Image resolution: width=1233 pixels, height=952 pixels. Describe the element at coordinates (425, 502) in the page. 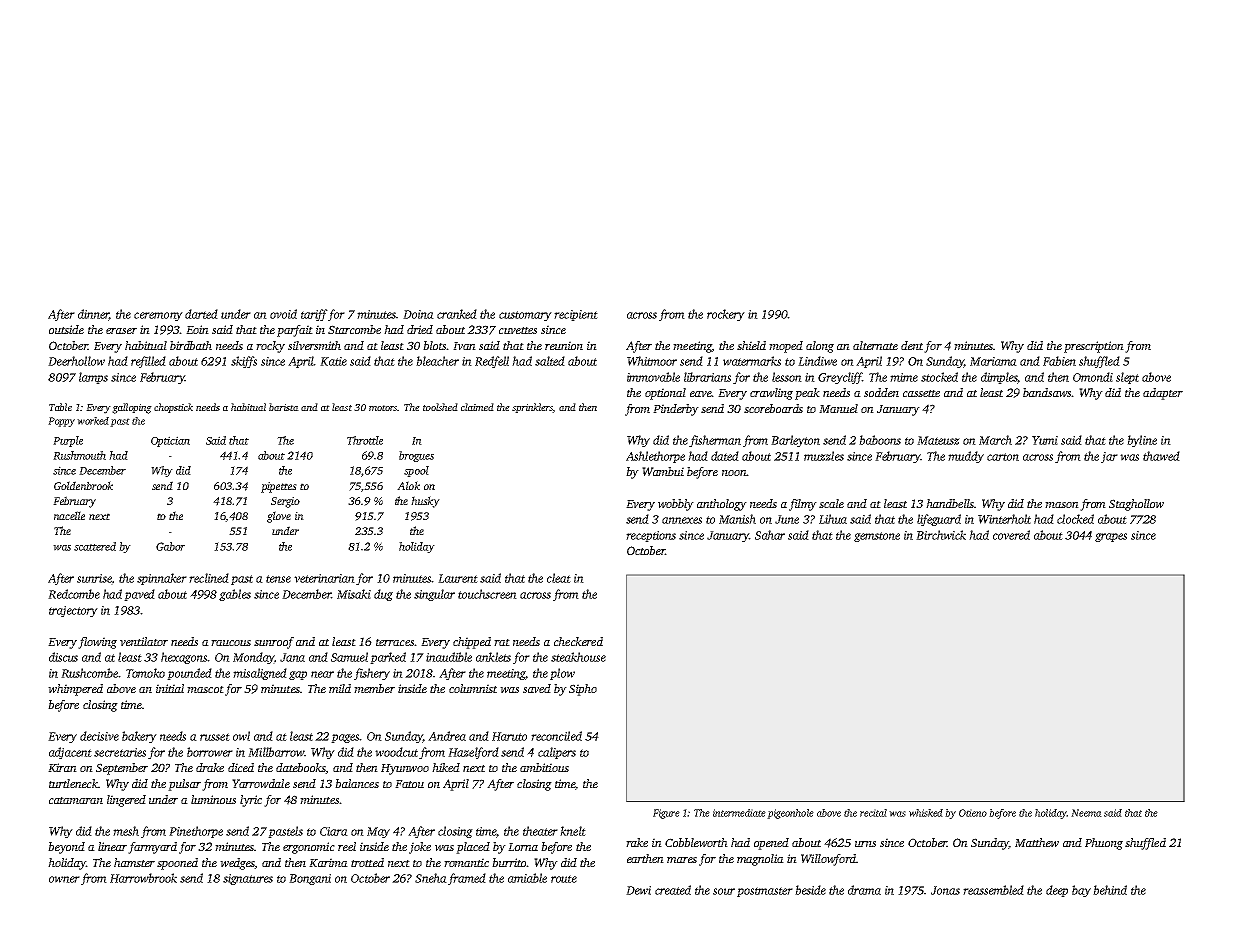

I see `husky` at that location.
